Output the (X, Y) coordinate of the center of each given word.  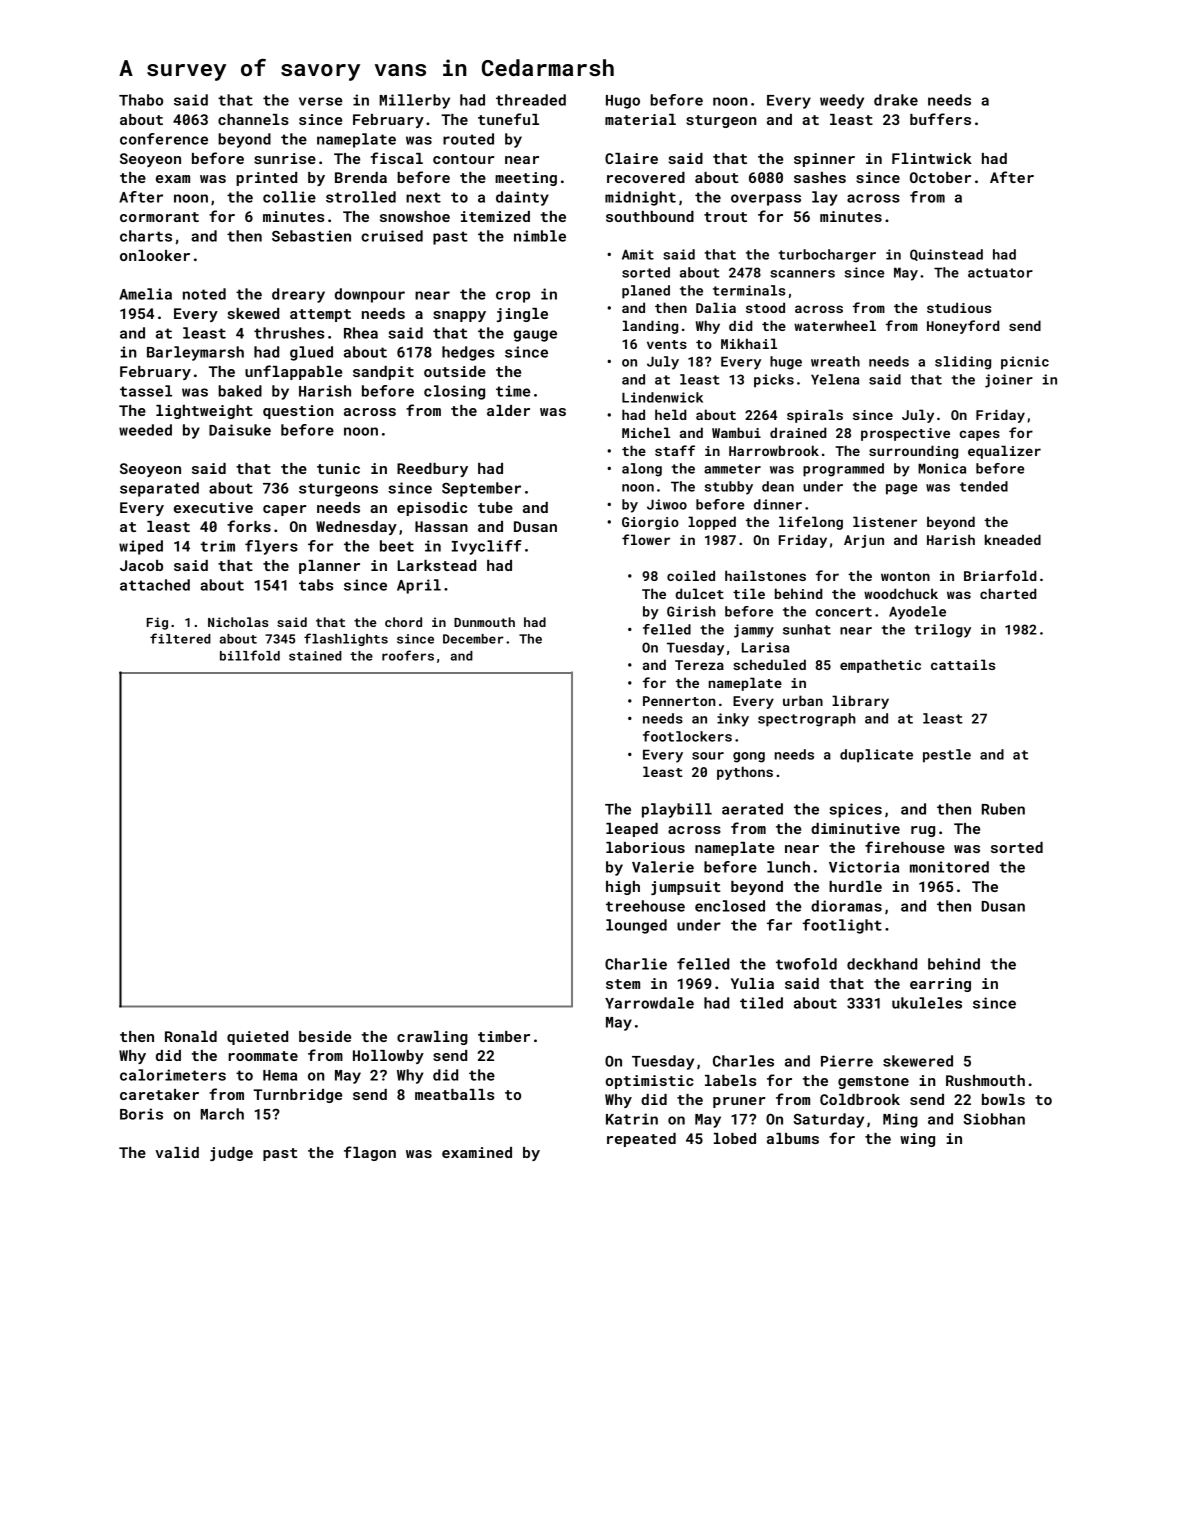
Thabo (141, 100)
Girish (691, 611)
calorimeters (173, 1075)
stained (315, 656)
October (940, 177)
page (901, 489)
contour (464, 159)
